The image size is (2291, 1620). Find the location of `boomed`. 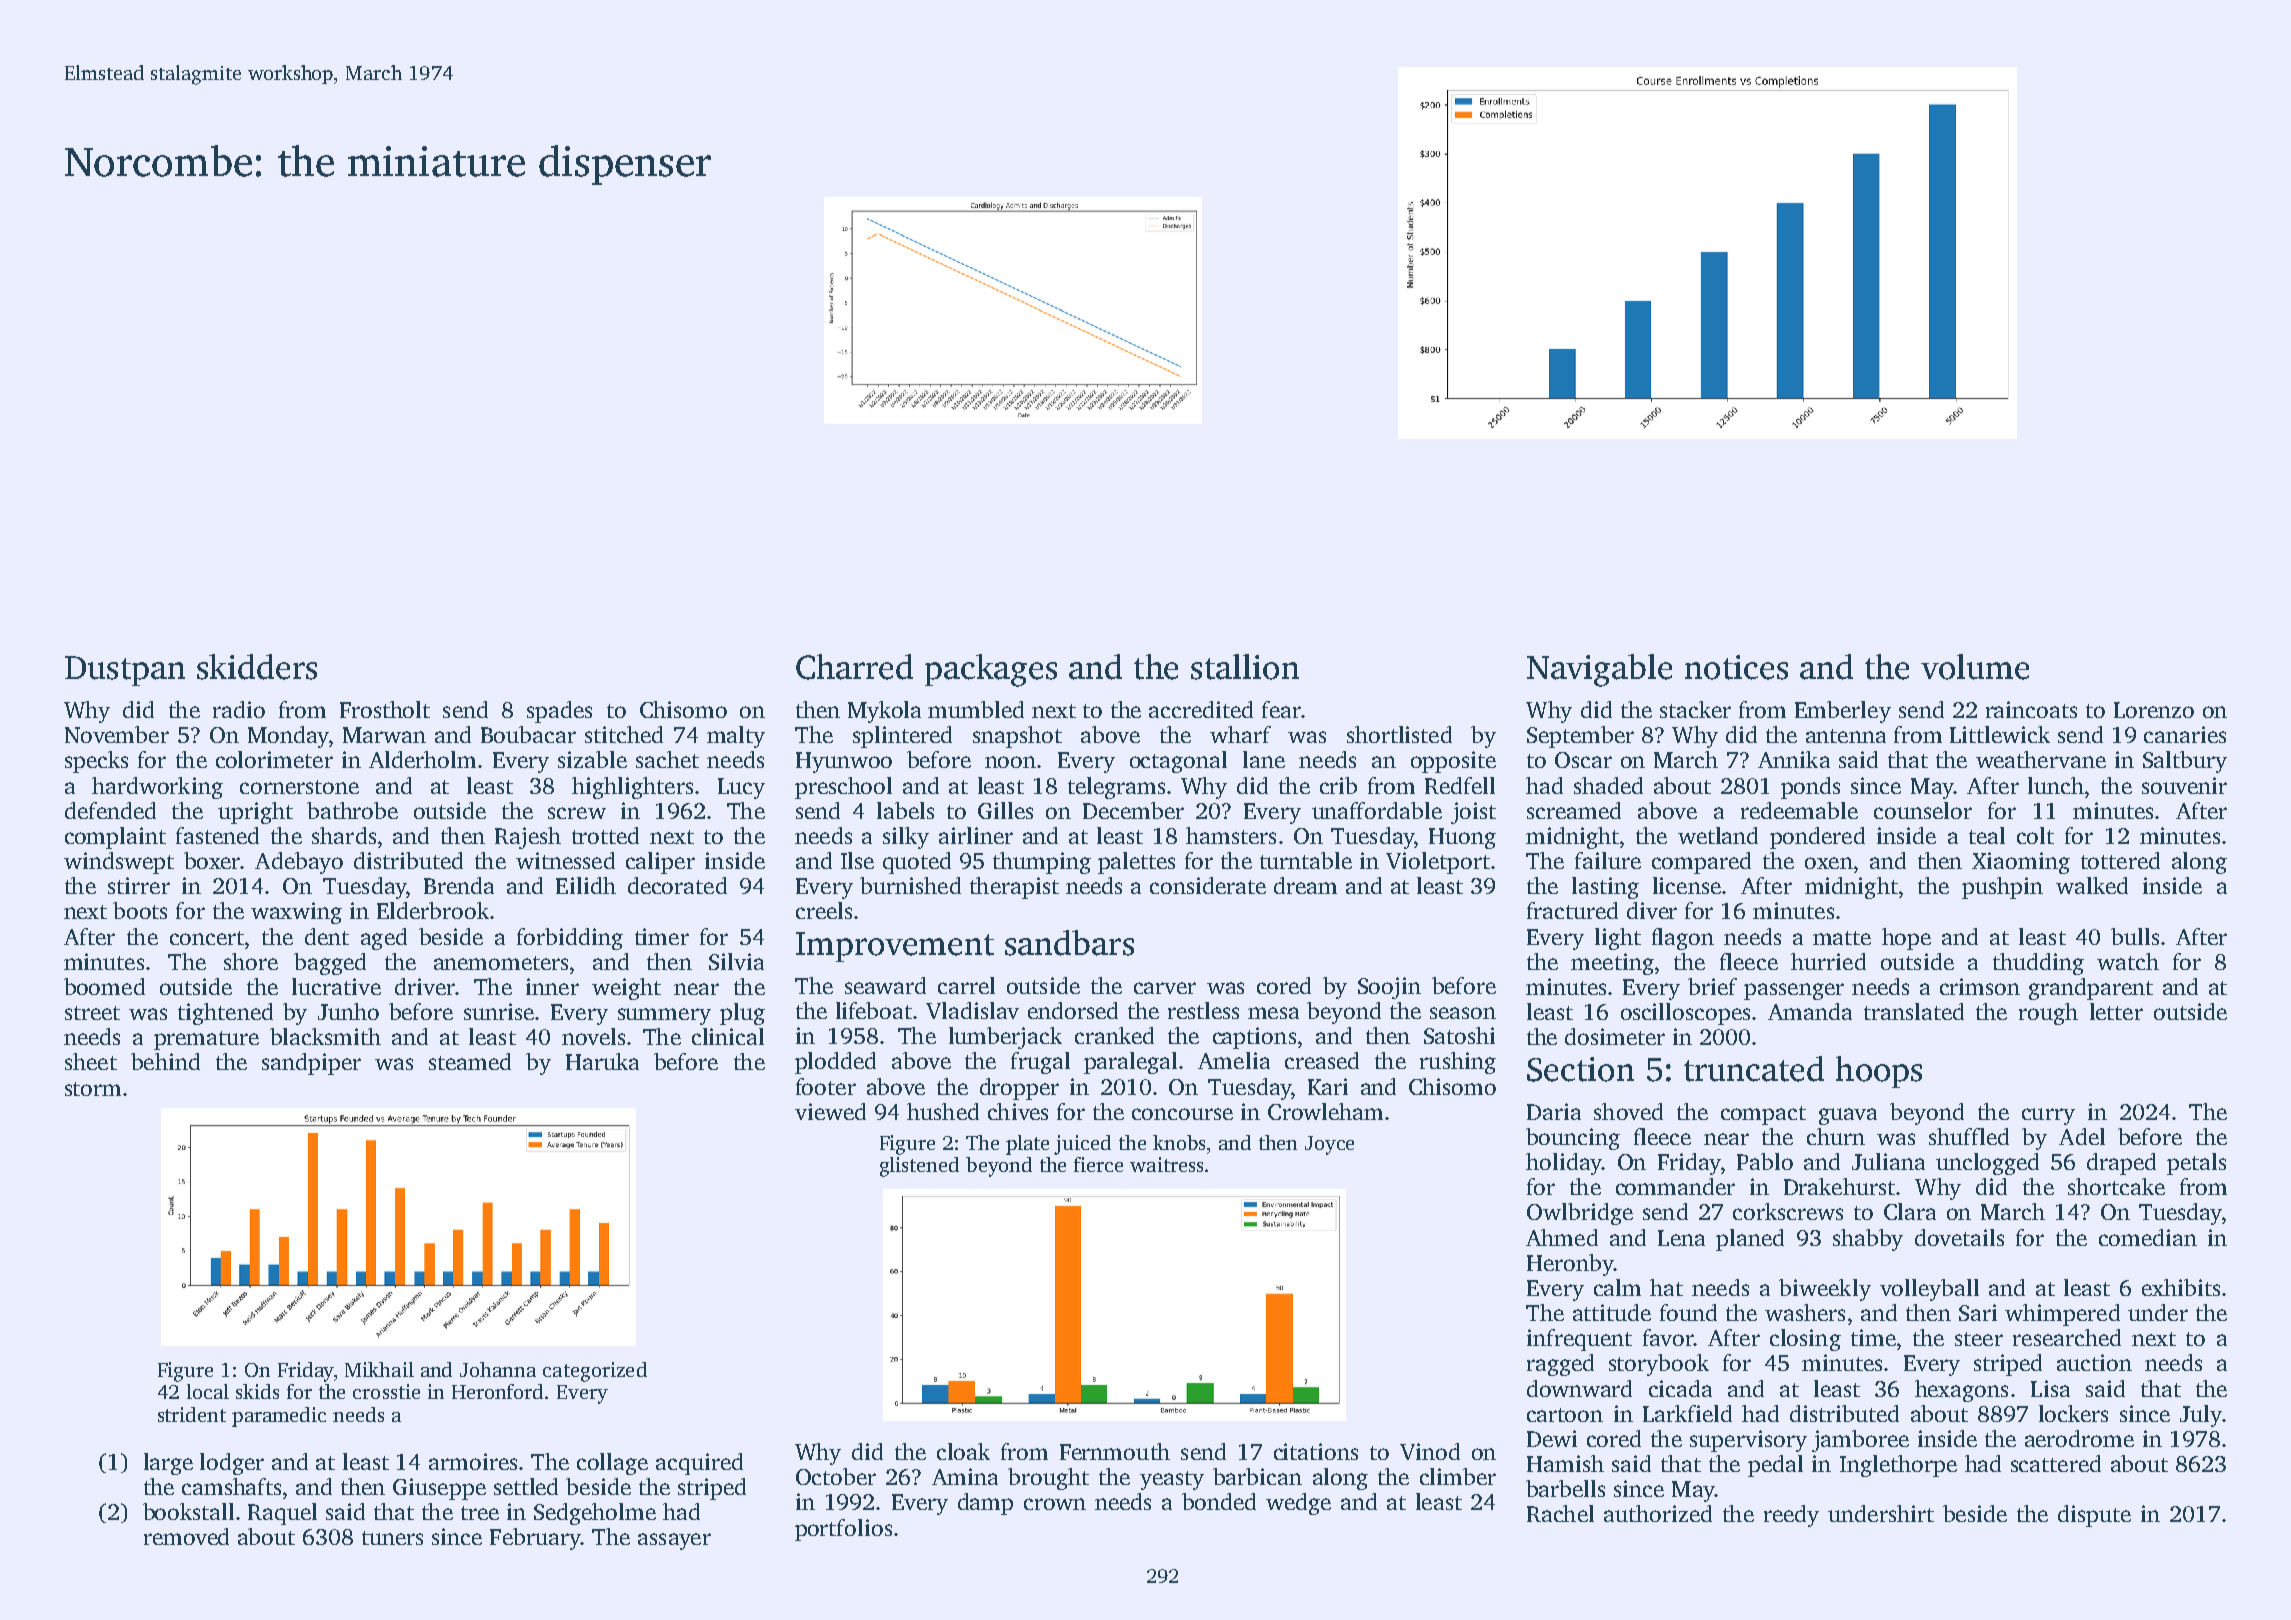

boomed is located at coordinates (104, 986).
